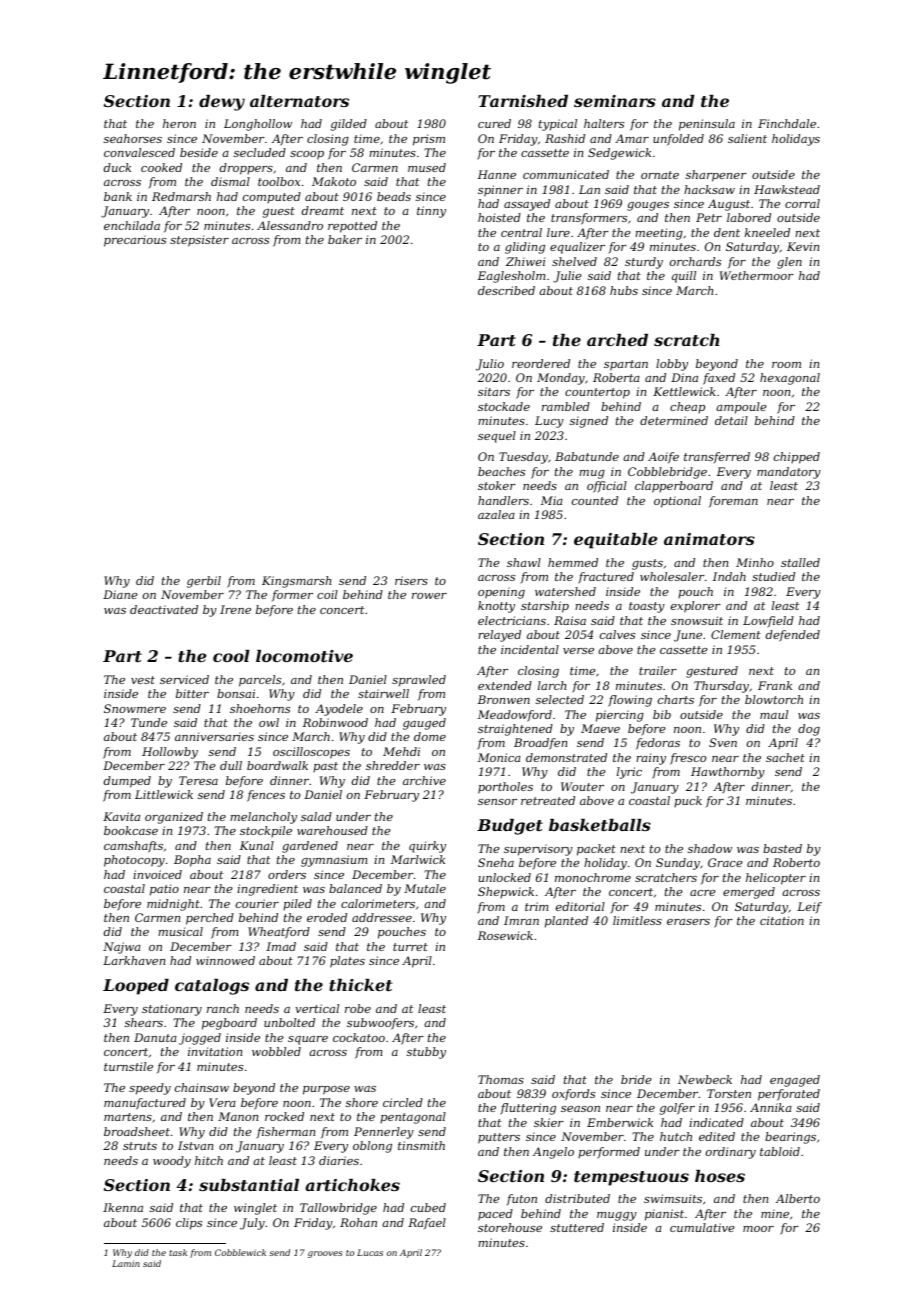 Image resolution: width=924 pixels, height=1308 pixels. What do you see at coordinates (411, 580) in the screenshot?
I see `risers` at bounding box center [411, 580].
